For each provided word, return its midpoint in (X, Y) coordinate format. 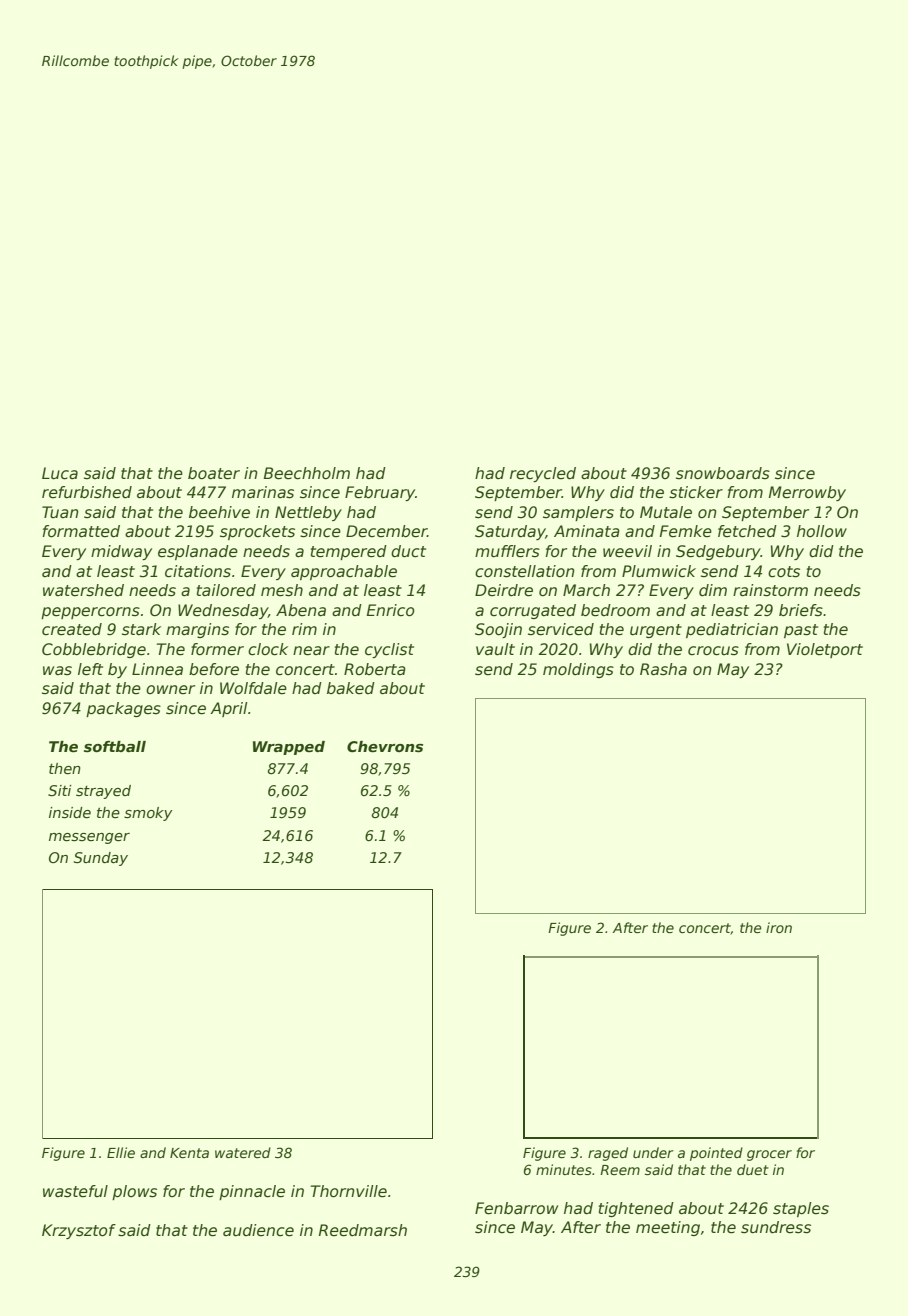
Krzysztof (79, 1231)
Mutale (666, 512)
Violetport (825, 650)
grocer (769, 1155)
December (386, 531)
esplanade (198, 552)
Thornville (349, 1191)
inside (70, 812)
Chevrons (385, 746)
